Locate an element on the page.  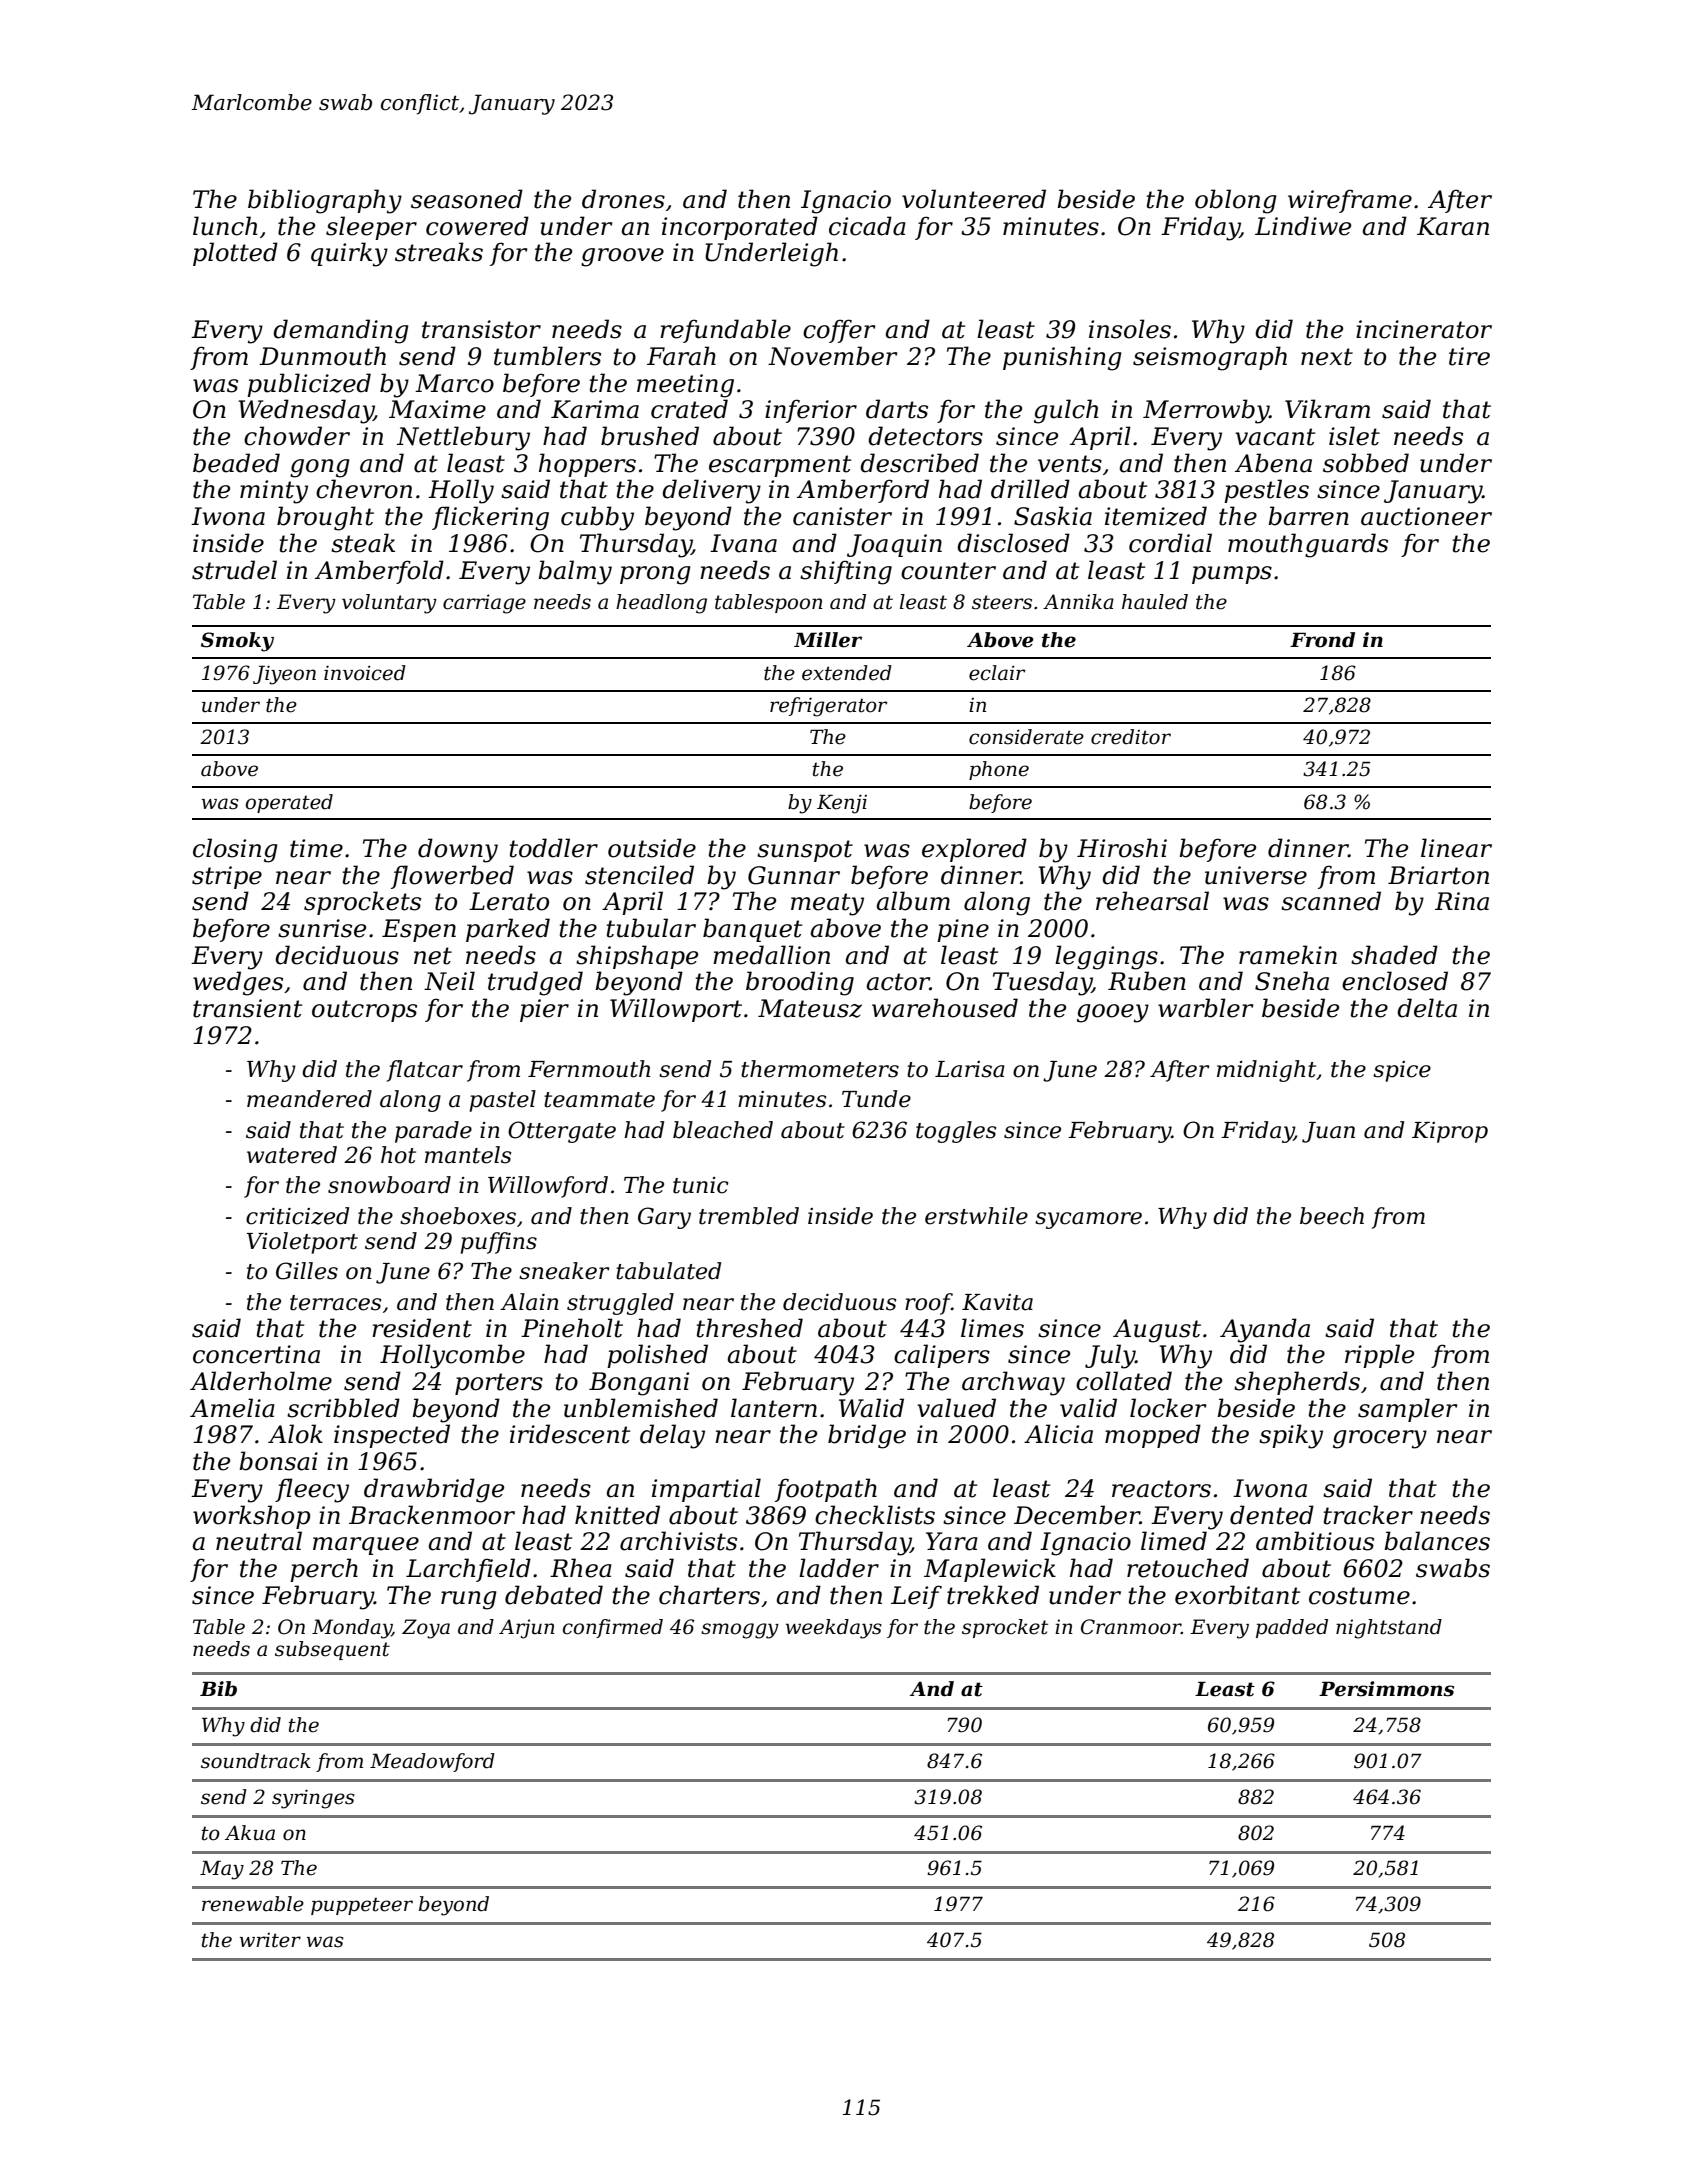
transient is located at coordinates (247, 1008).
